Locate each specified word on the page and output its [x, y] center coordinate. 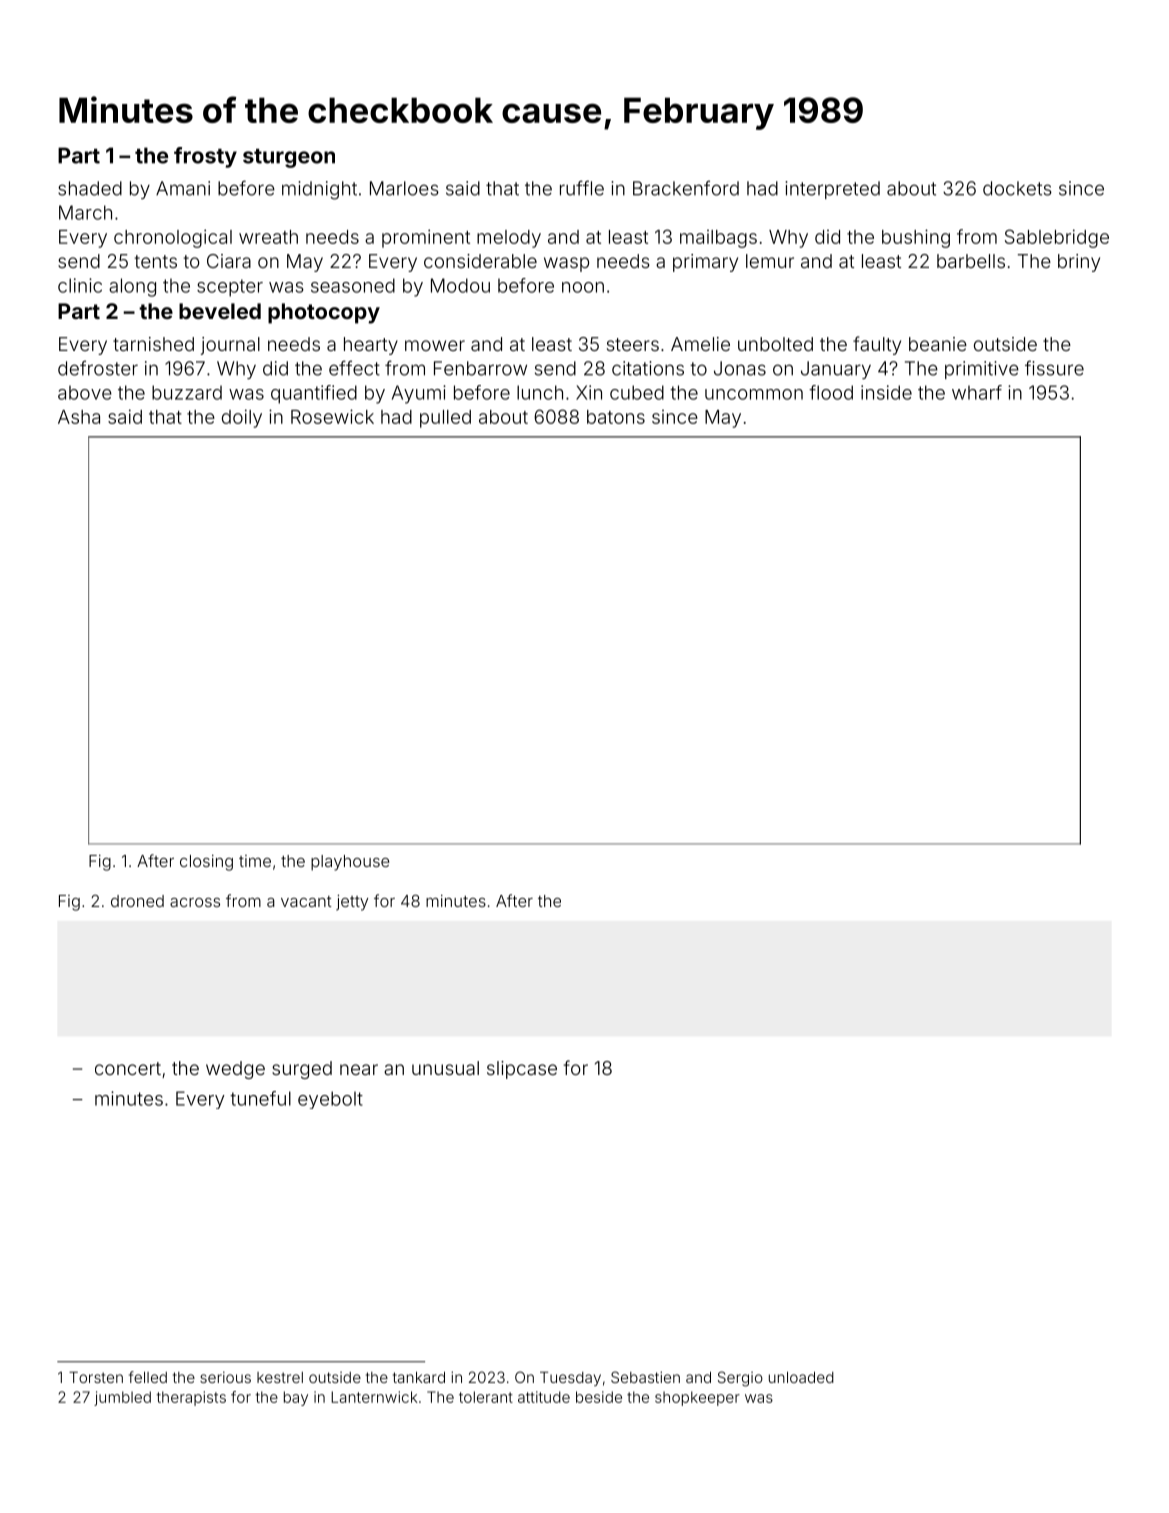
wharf [977, 392]
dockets [1017, 188]
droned [137, 901]
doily [242, 418]
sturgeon [289, 158]
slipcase [522, 1070]
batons [616, 417]
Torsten [96, 1377]
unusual [445, 1068]
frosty [205, 157]
